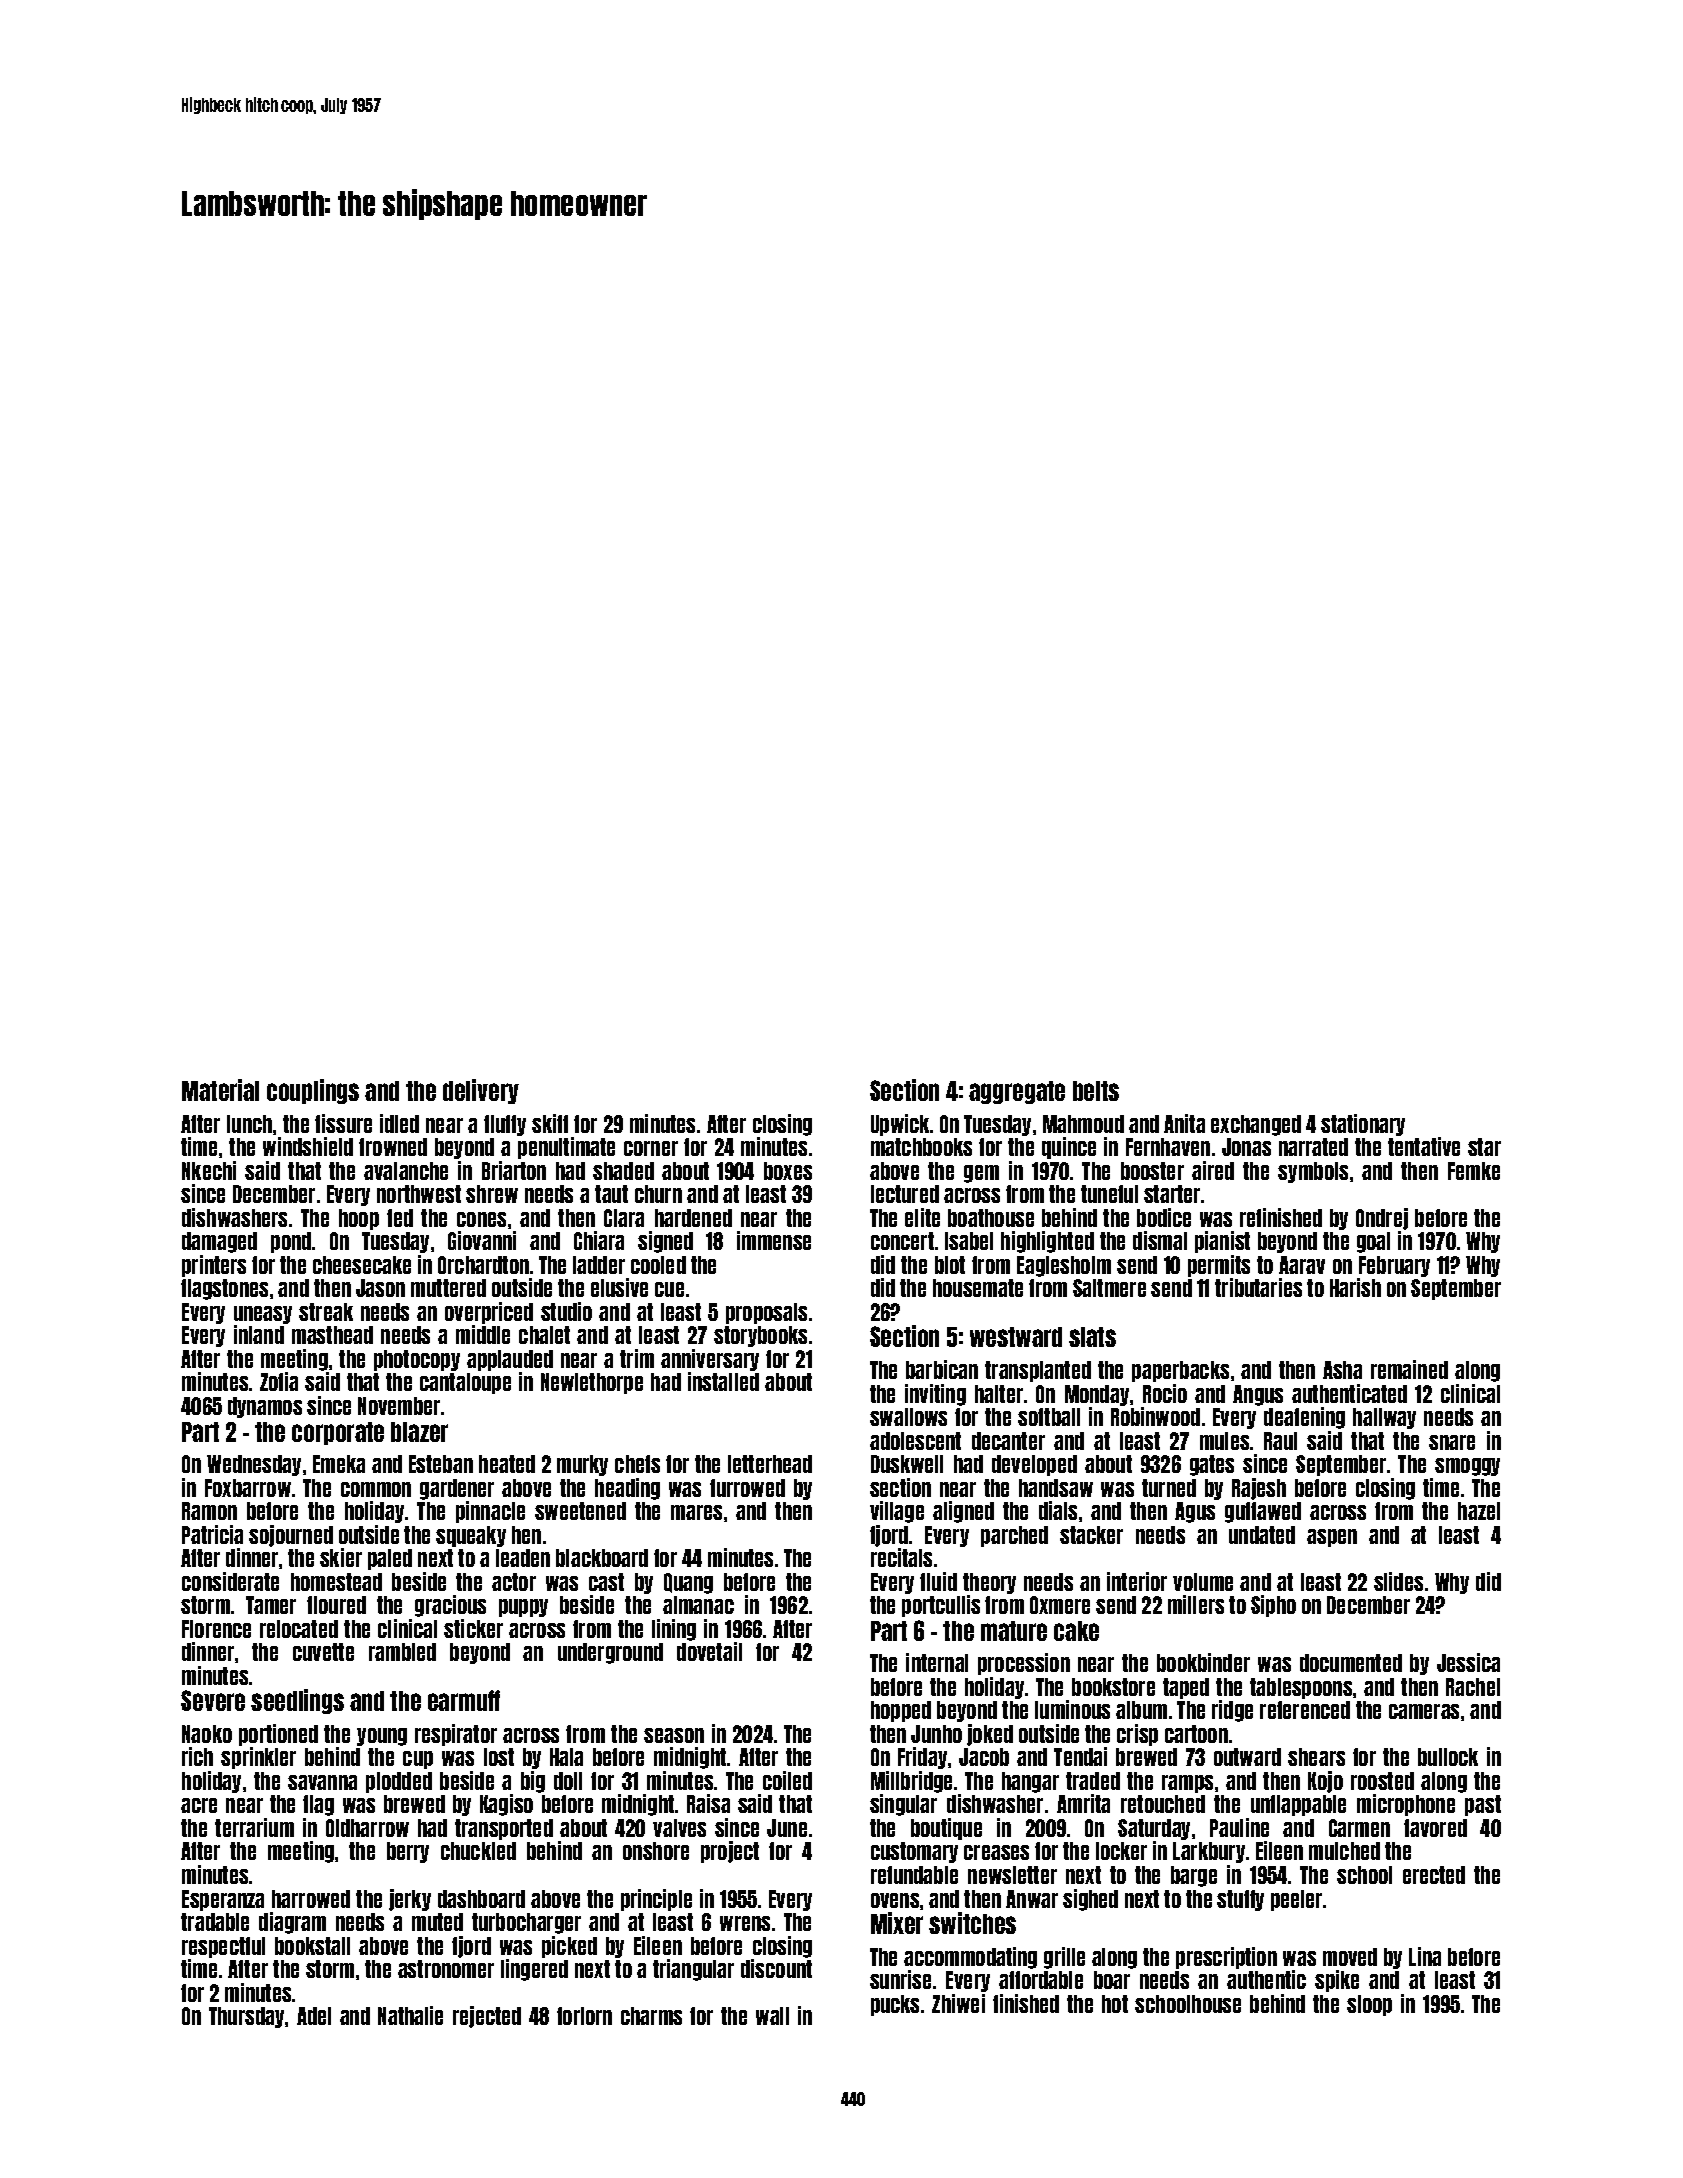 This page has height=2178, width=1683. What do you see at coordinates (905, 1194) in the page?
I see `lectured` at bounding box center [905, 1194].
